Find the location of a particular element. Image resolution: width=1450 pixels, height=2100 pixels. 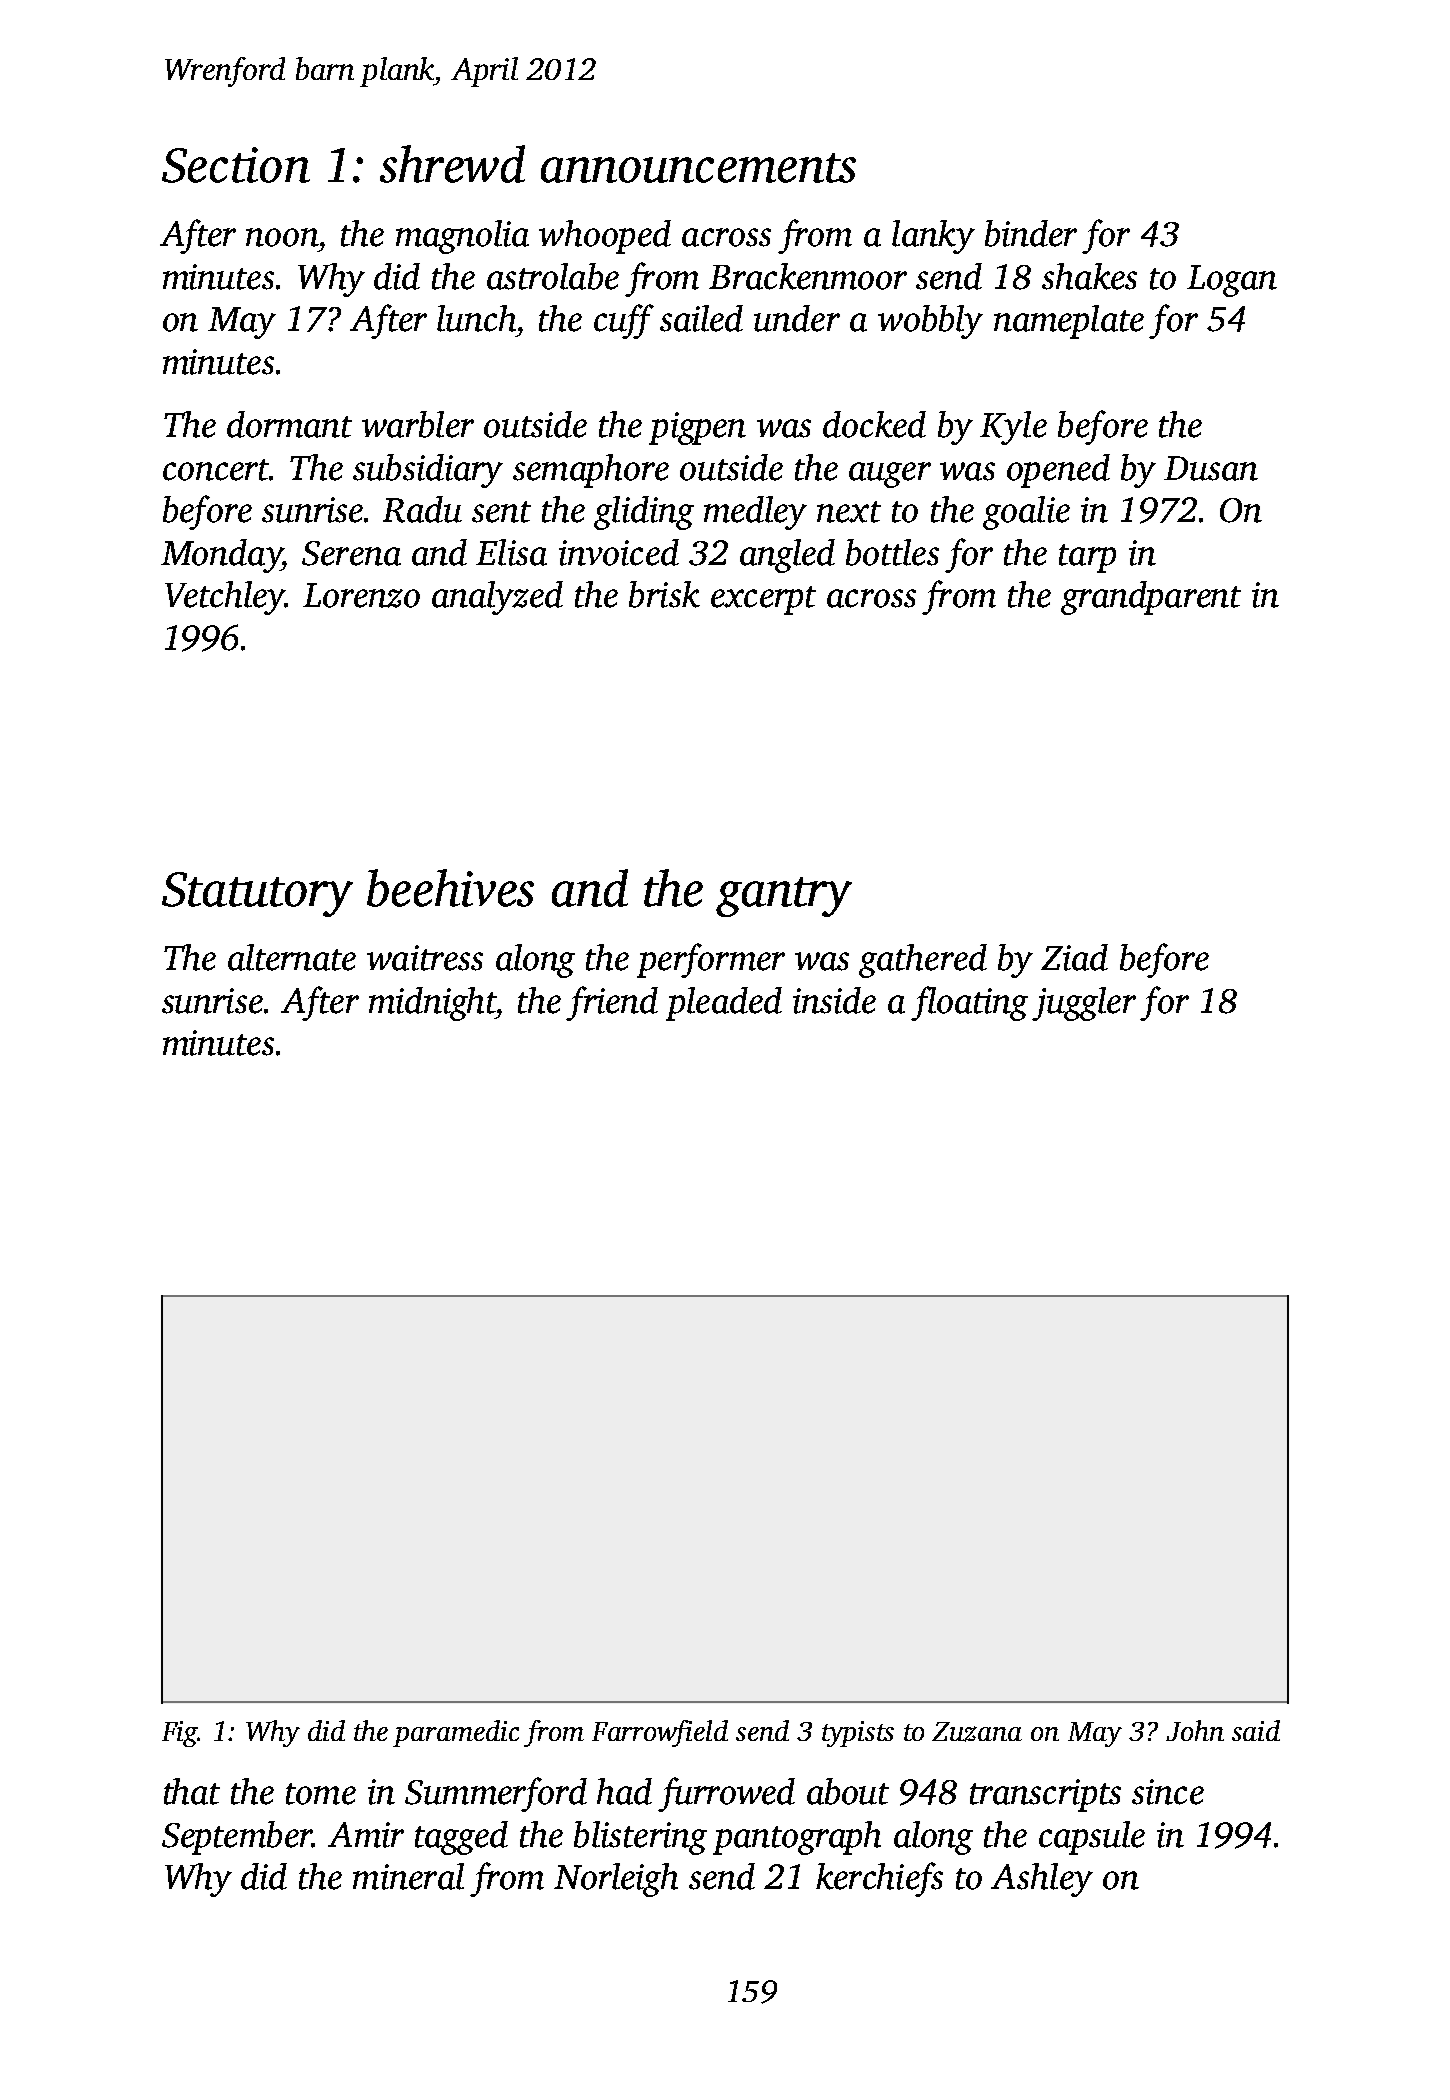

shakes is located at coordinates (1089, 276).
